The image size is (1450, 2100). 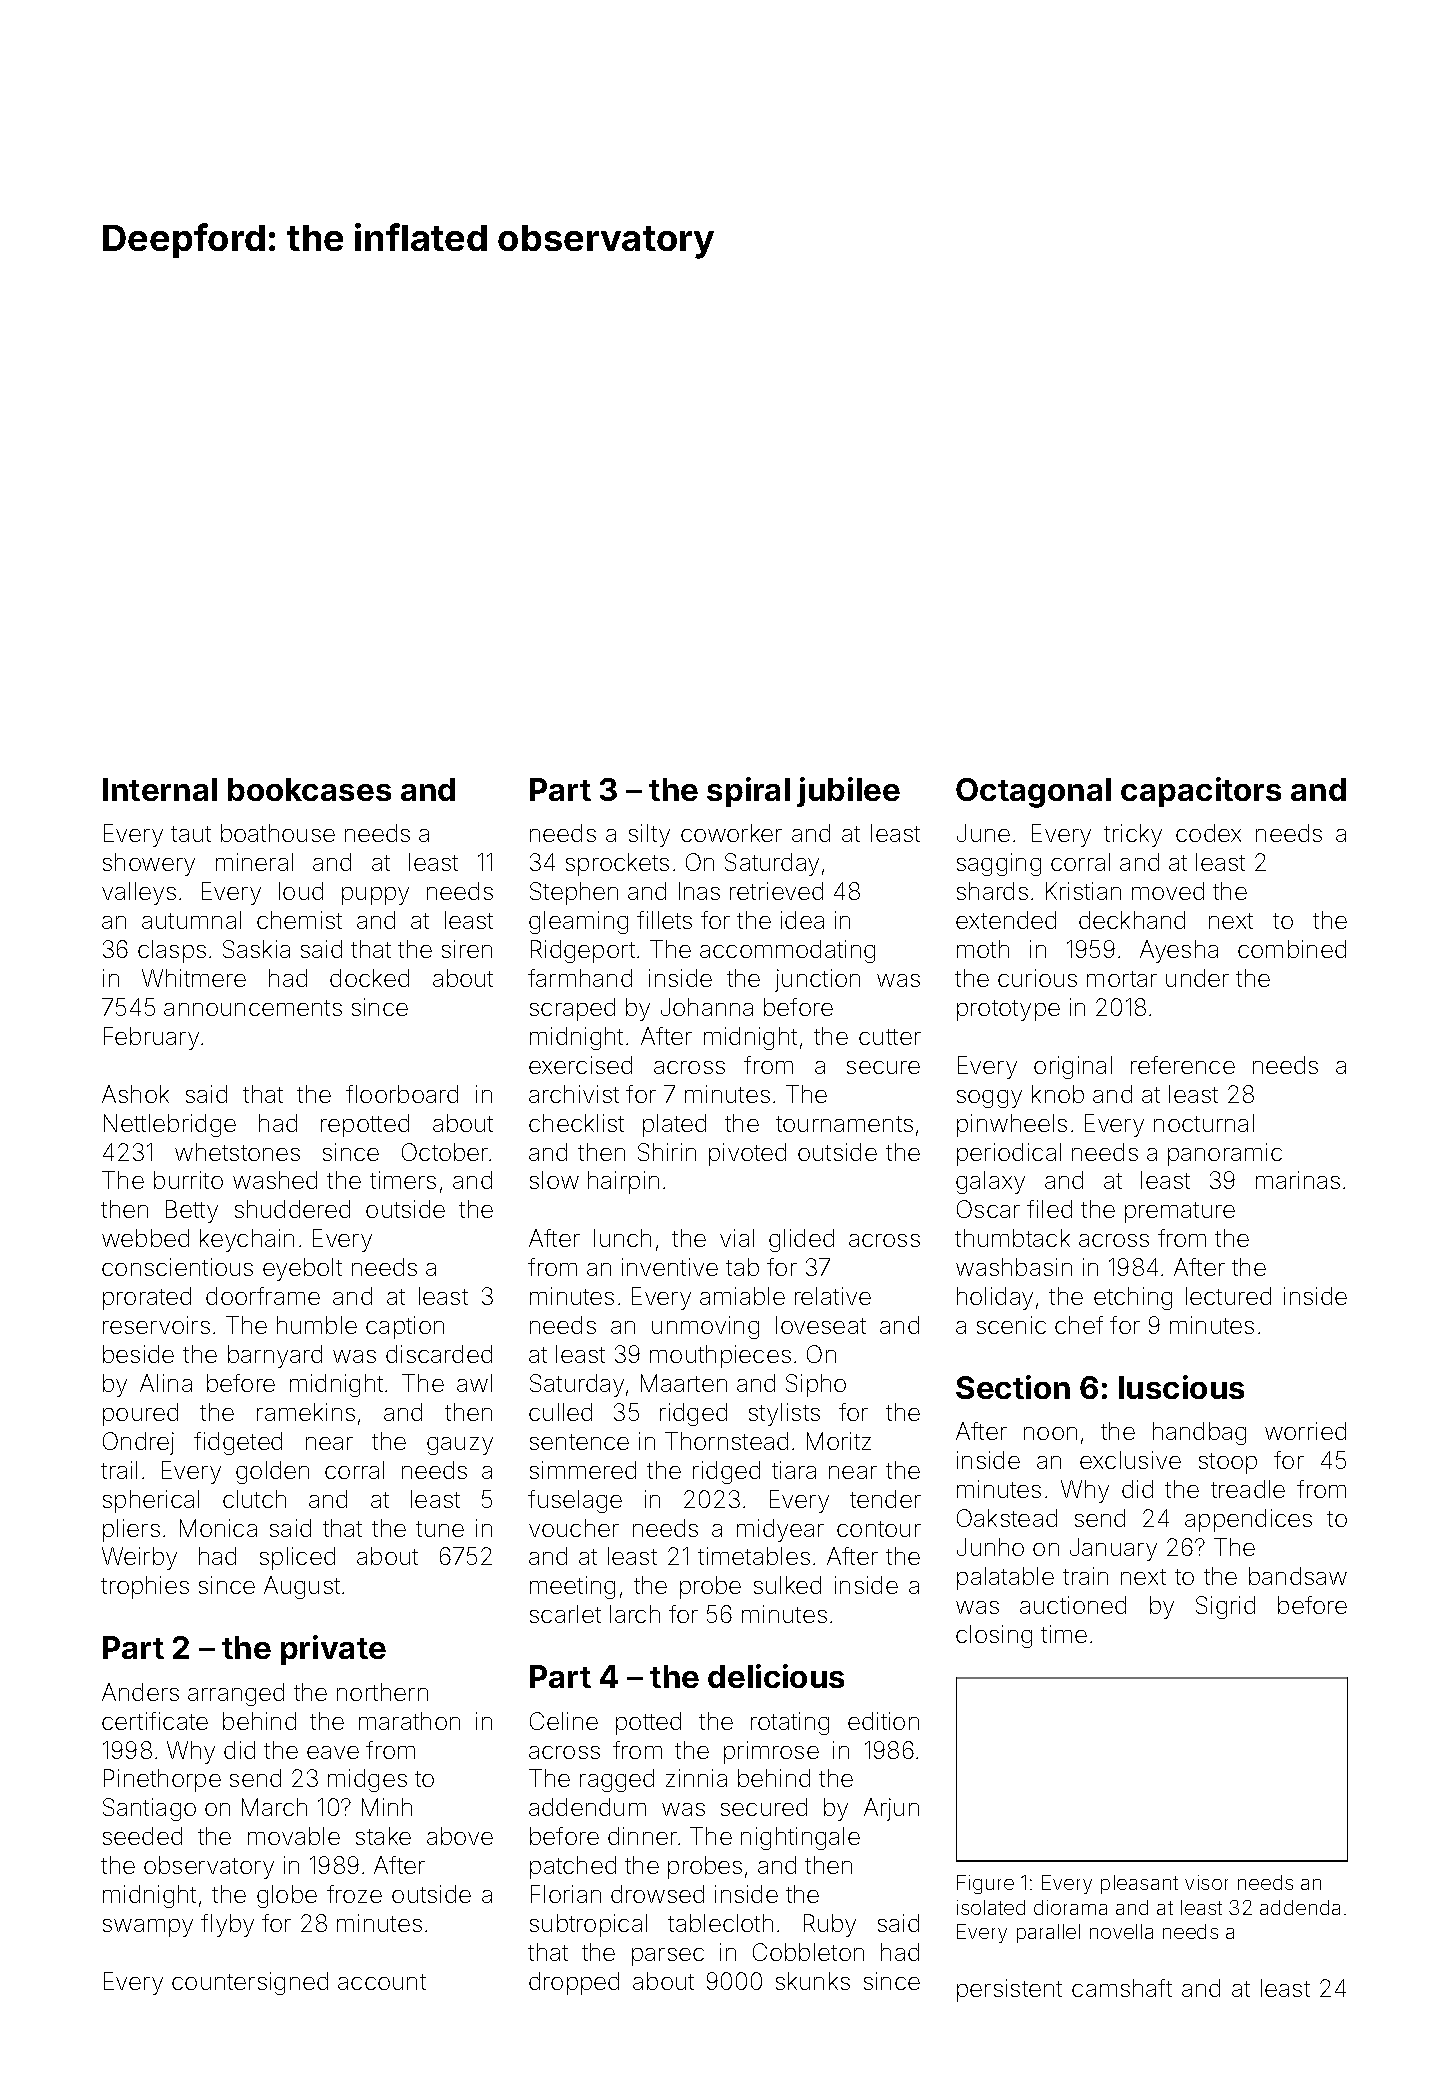 What do you see at coordinates (1201, 792) in the screenshot?
I see `capacitors` at bounding box center [1201, 792].
